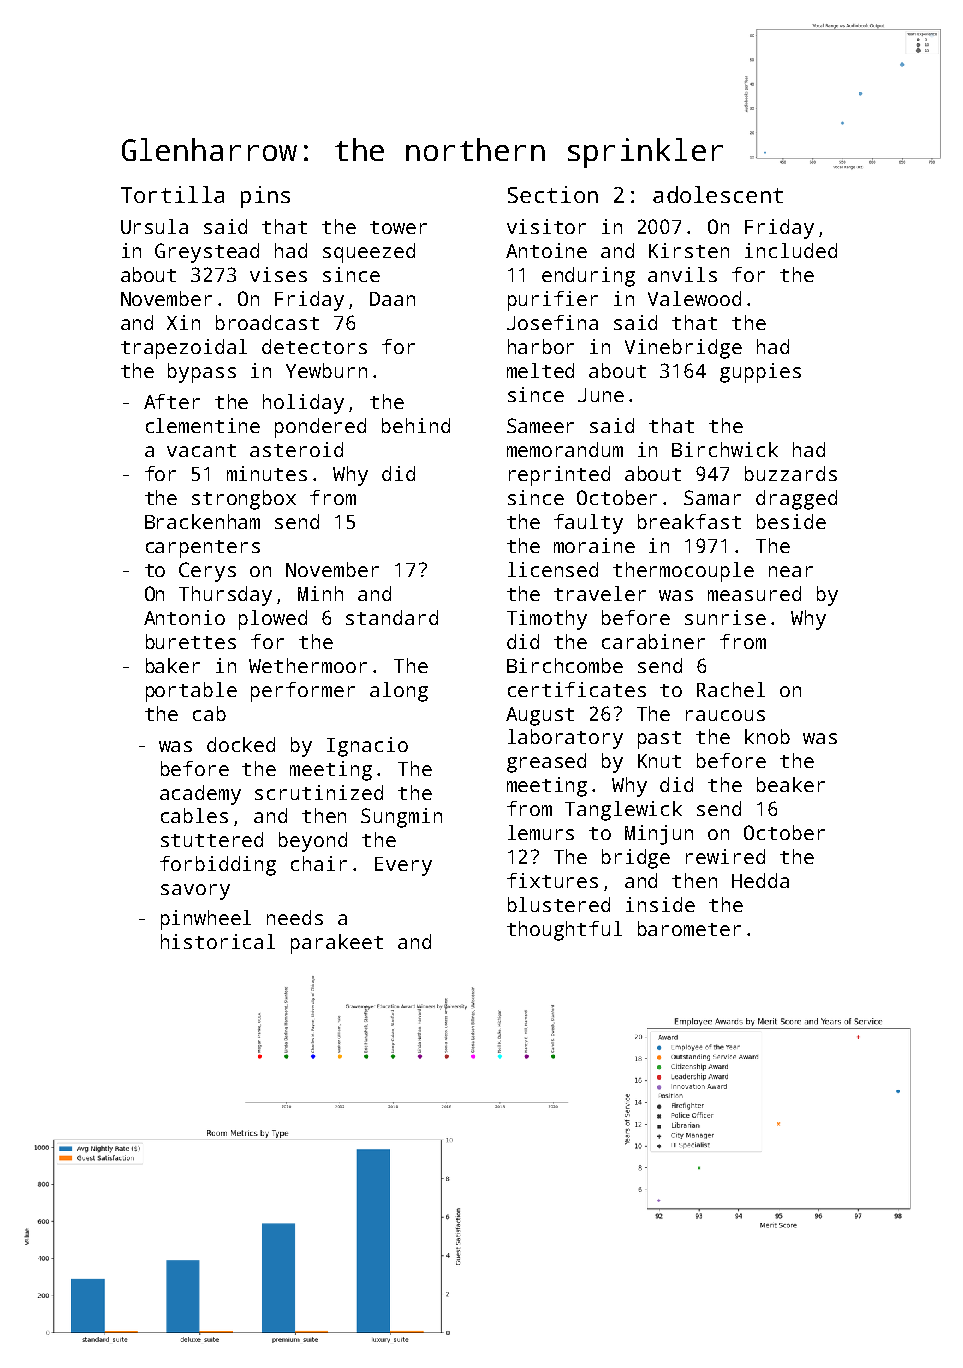  I want to click on tower, so click(398, 227).
